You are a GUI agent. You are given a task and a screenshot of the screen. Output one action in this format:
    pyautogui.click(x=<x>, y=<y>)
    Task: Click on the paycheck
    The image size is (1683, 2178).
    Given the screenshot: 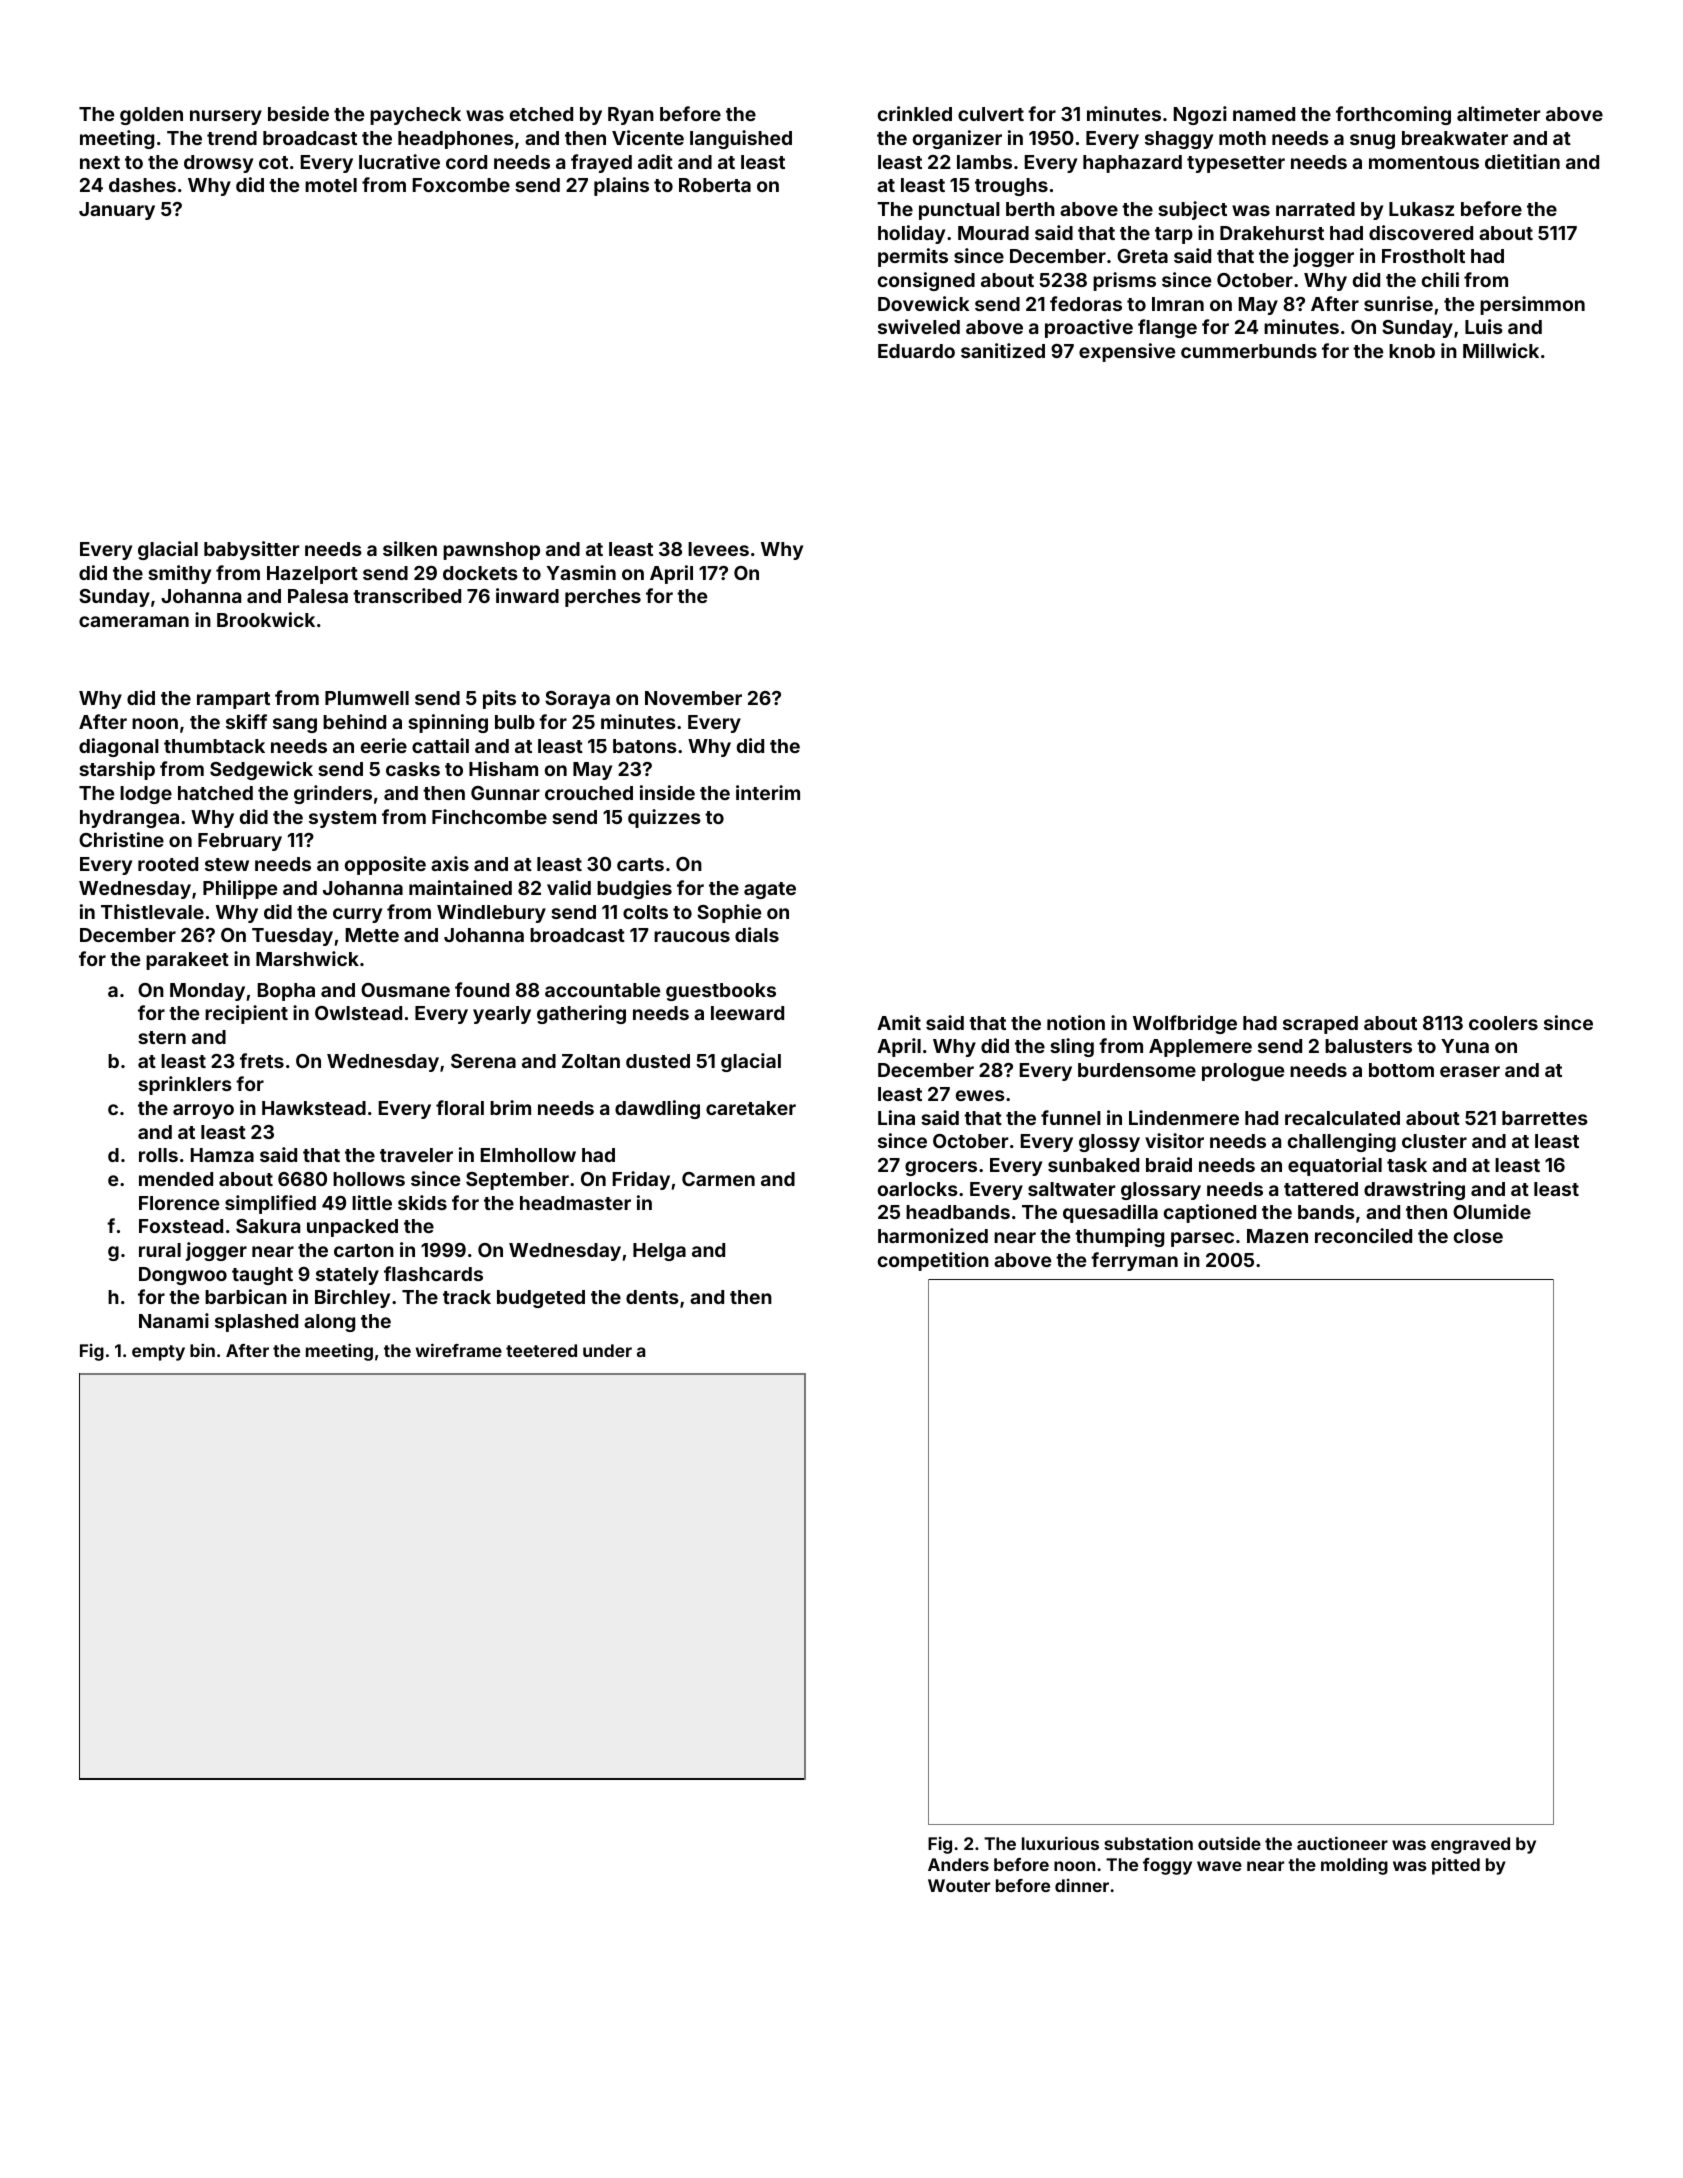 What is the action you would take?
    pyautogui.click(x=415, y=116)
